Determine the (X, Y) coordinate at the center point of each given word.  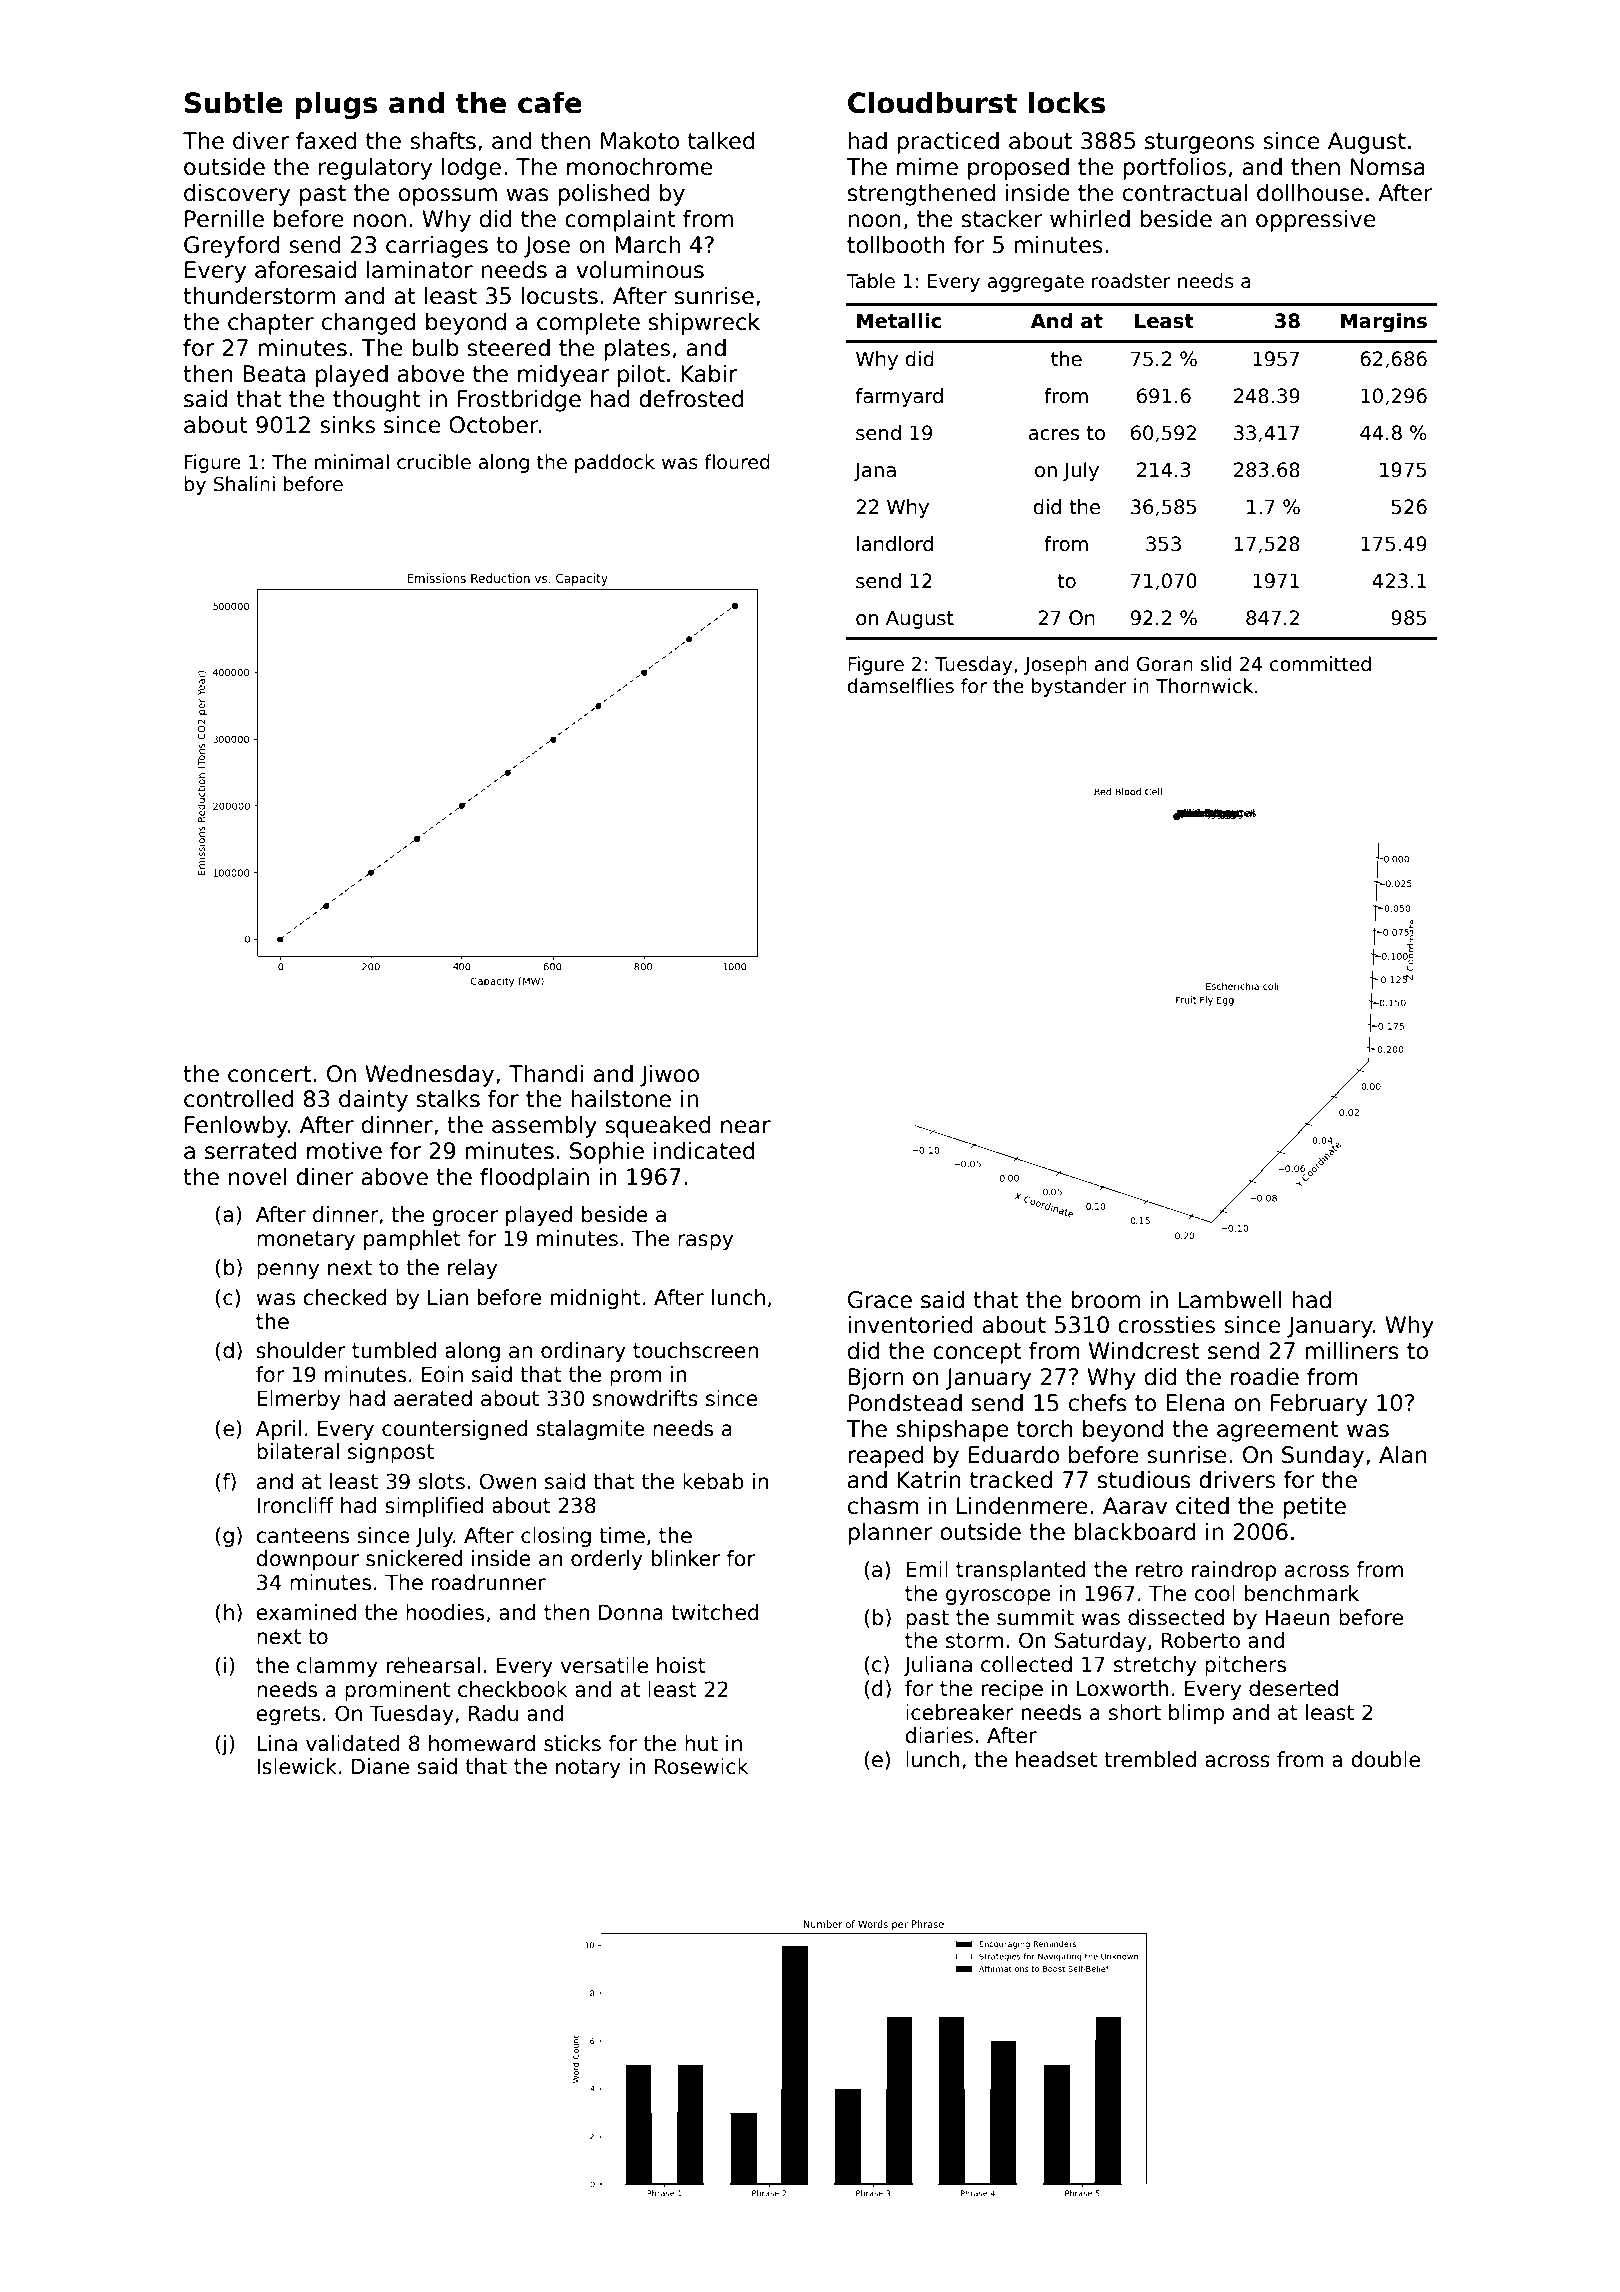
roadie (1265, 1377)
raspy (705, 1242)
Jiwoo (669, 1076)
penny (288, 1271)
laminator (420, 270)
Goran (1165, 664)
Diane (380, 1766)
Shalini (244, 484)
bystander (1079, 687)
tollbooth (896, 245)
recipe (1012, 1690)
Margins (1384, 323)
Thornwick (1204, 686)
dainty (373, 1101)
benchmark (1302, 1593)
